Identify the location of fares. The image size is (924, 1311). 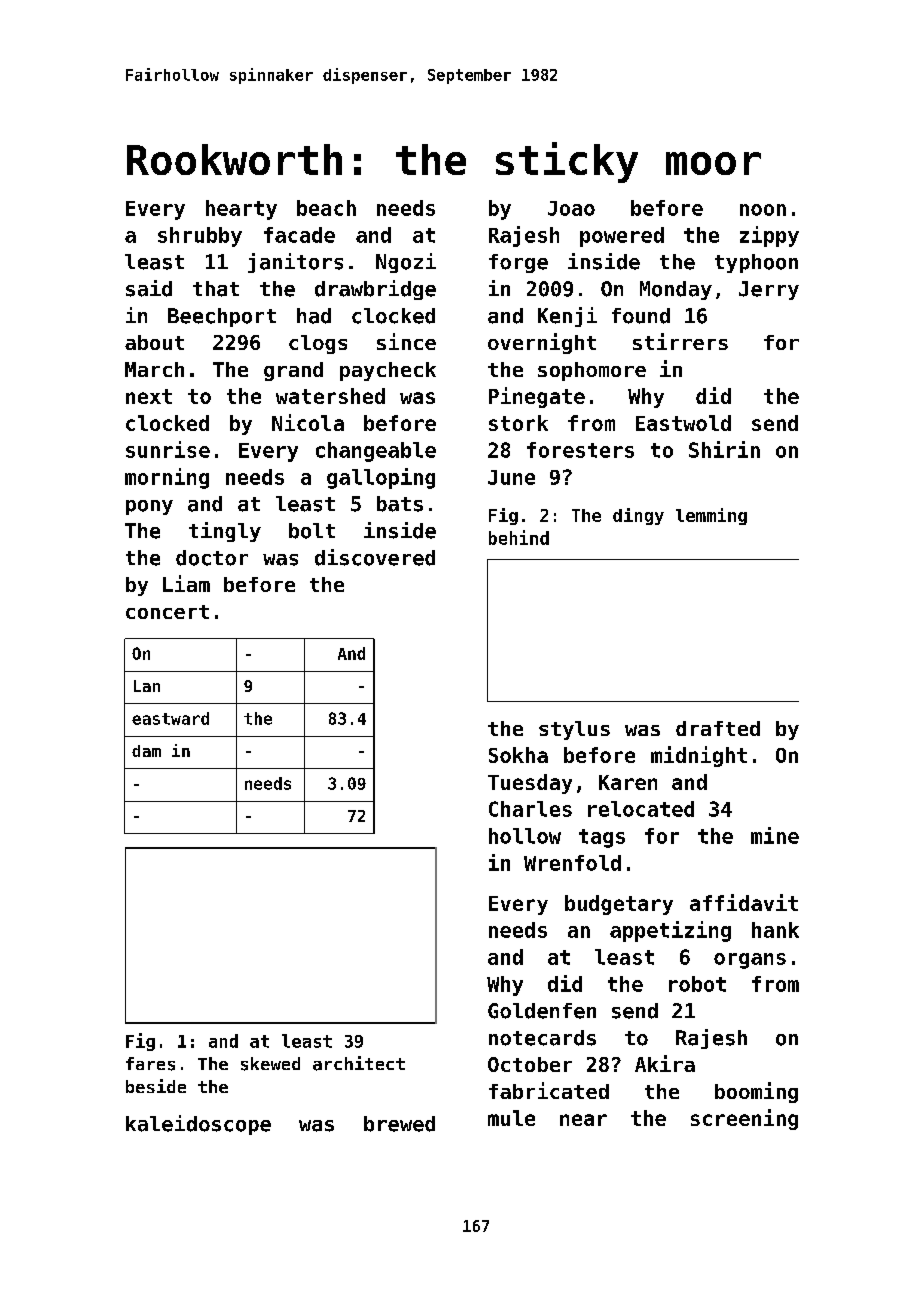
(150, 1064).
